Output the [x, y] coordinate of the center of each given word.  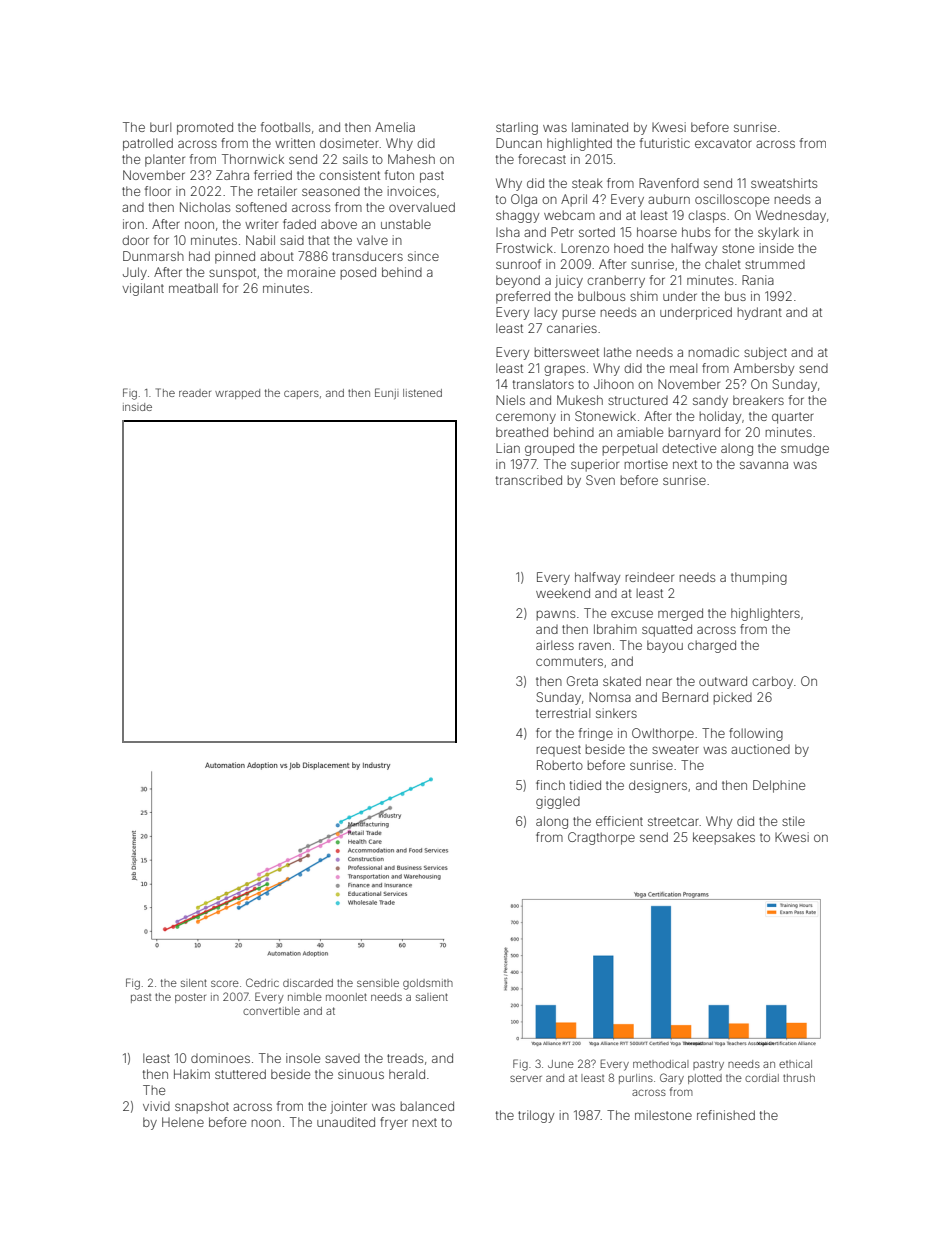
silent [194, 983]
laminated [600, 127]
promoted [205, 128]
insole [303, 1058]
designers [658, 786]
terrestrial [563, 713]
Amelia [395, 127]
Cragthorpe [601, 838]
